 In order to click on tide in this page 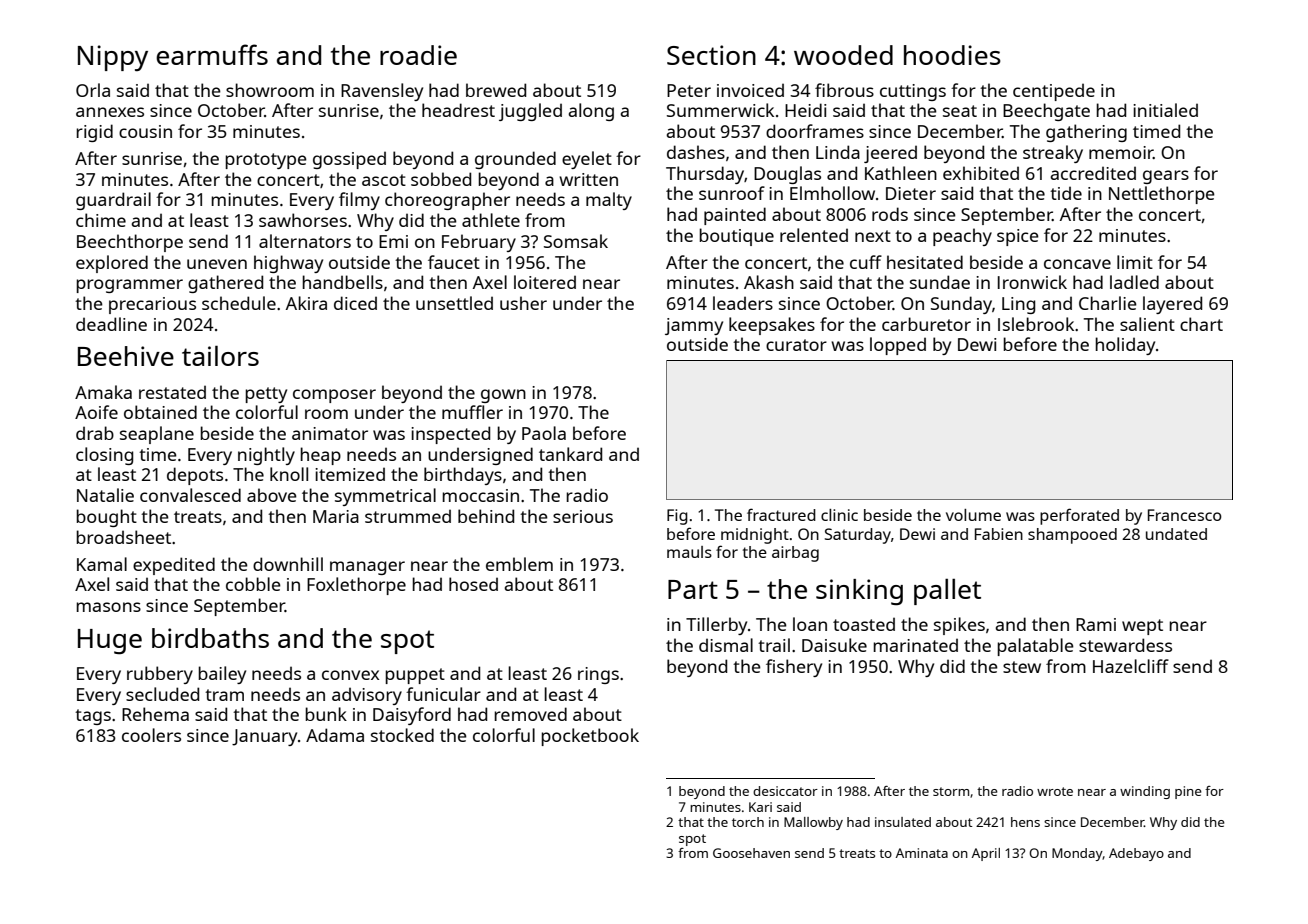, I will do `click(1066, 193)`.
